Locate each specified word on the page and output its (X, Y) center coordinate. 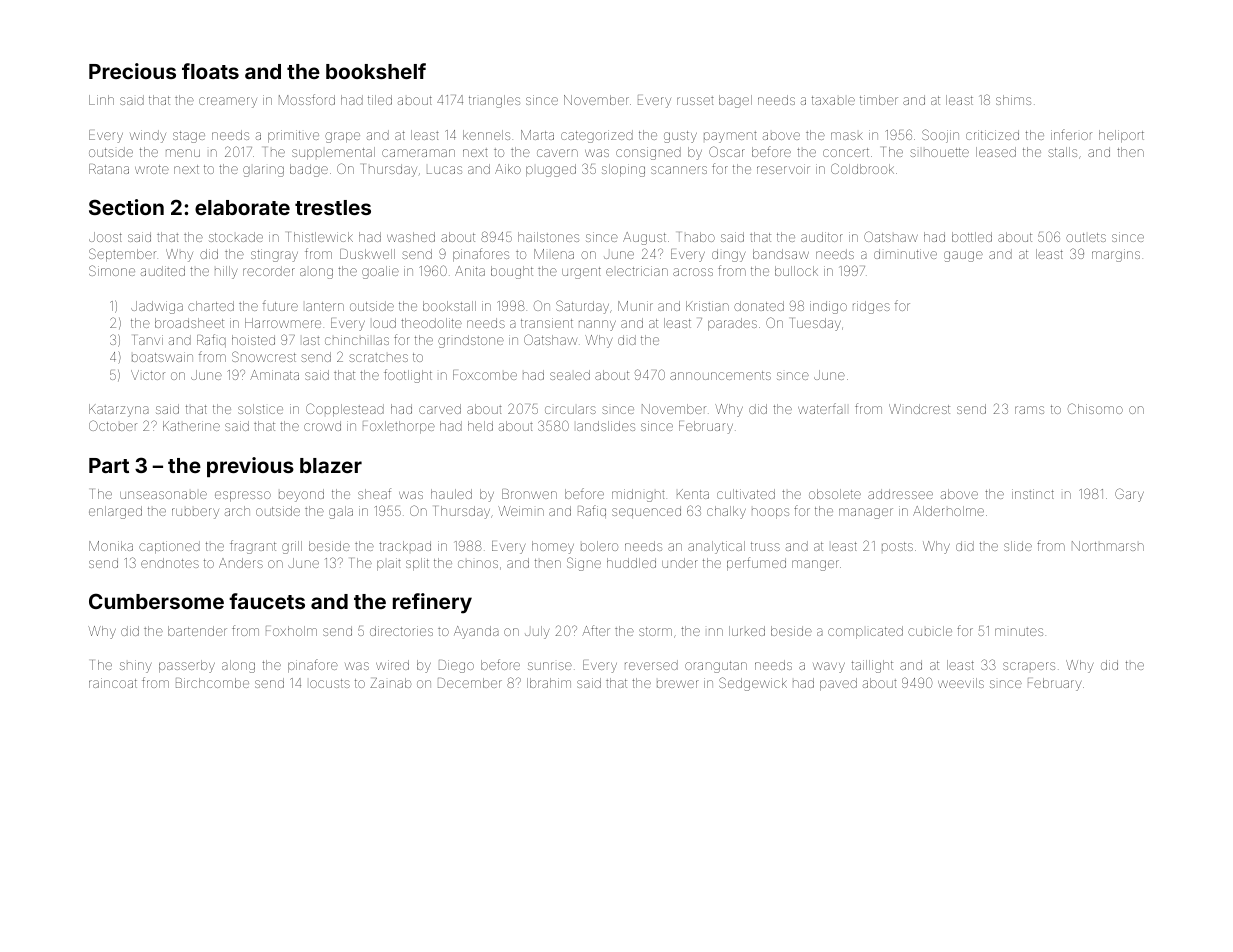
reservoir (783, 169)
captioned (169, 547)
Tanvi (148, 340)
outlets (1086, 237)
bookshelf (376, 71)
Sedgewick (753, 684)
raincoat (113, 683)
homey (553, 547)
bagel (735, 101)
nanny (597, 325)
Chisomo (1095, 408)
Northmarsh (1108, 546)
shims (1013, 100)
